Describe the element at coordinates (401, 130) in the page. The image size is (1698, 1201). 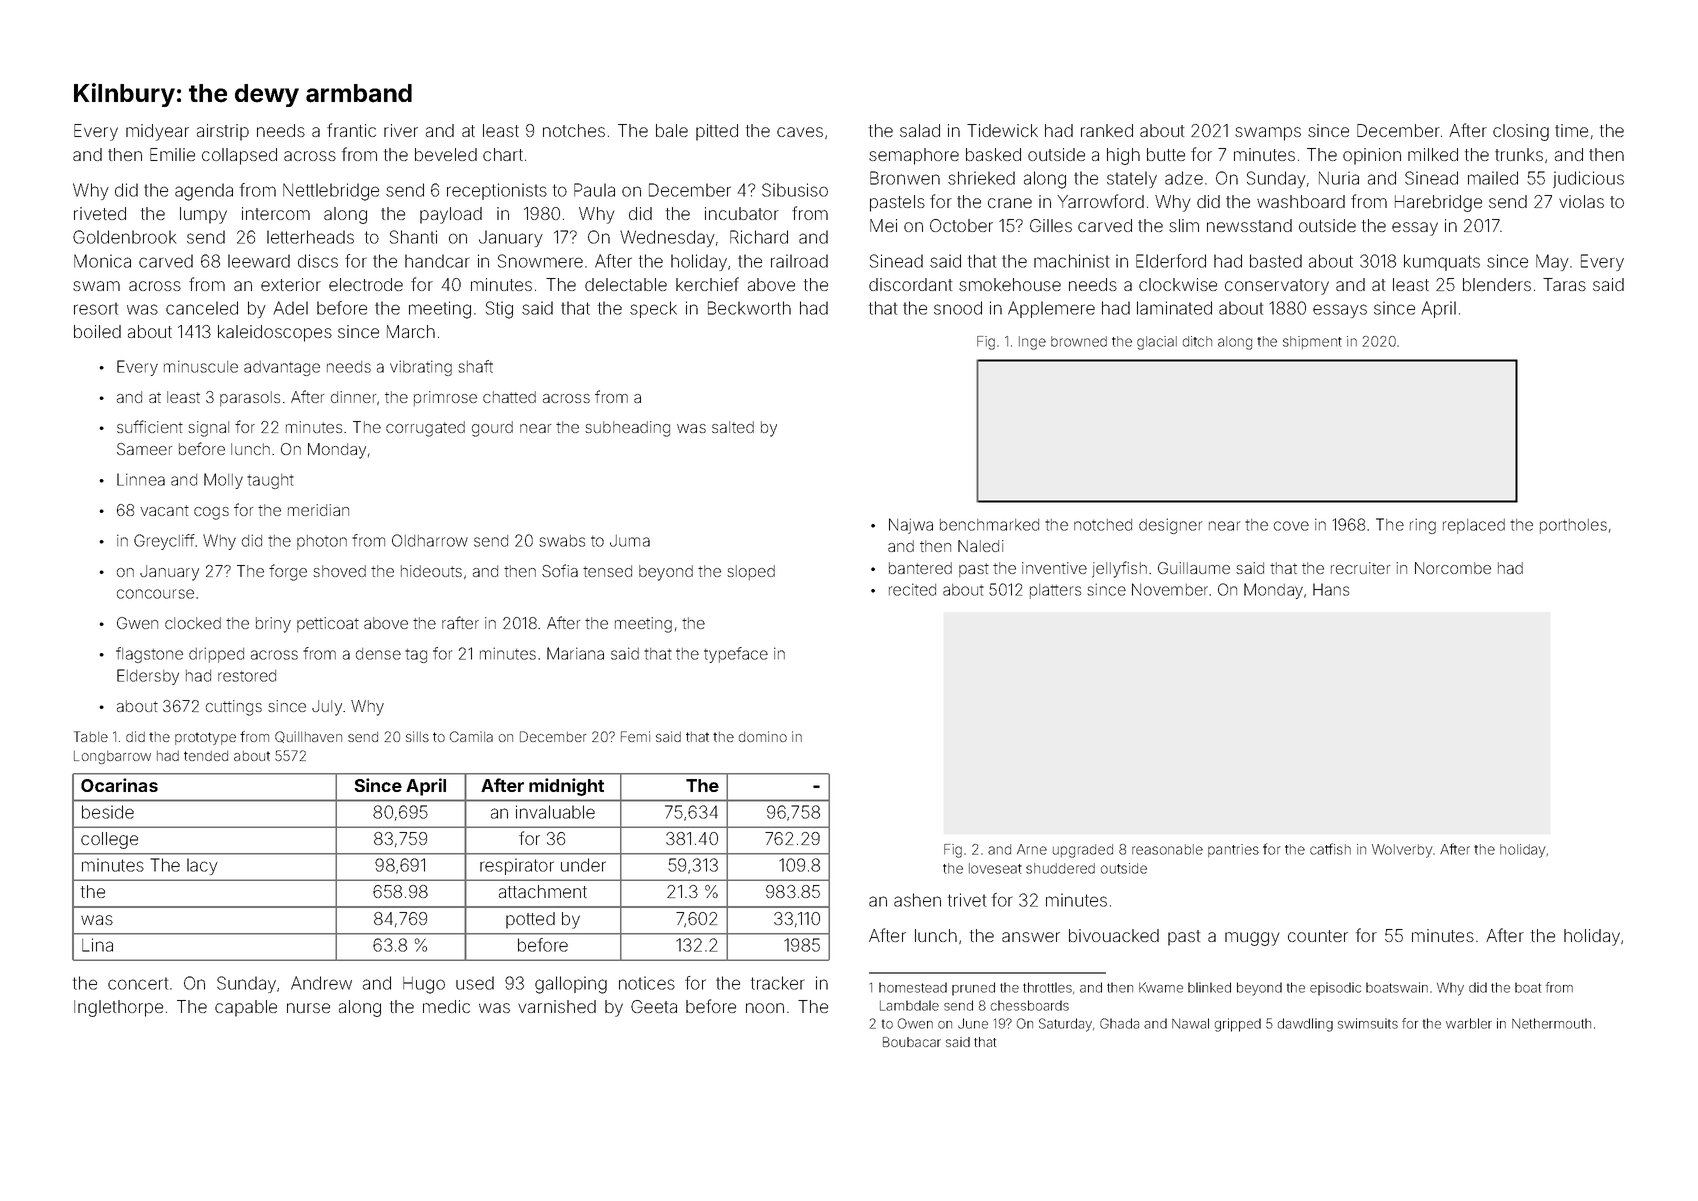
I see `river` at that location.
